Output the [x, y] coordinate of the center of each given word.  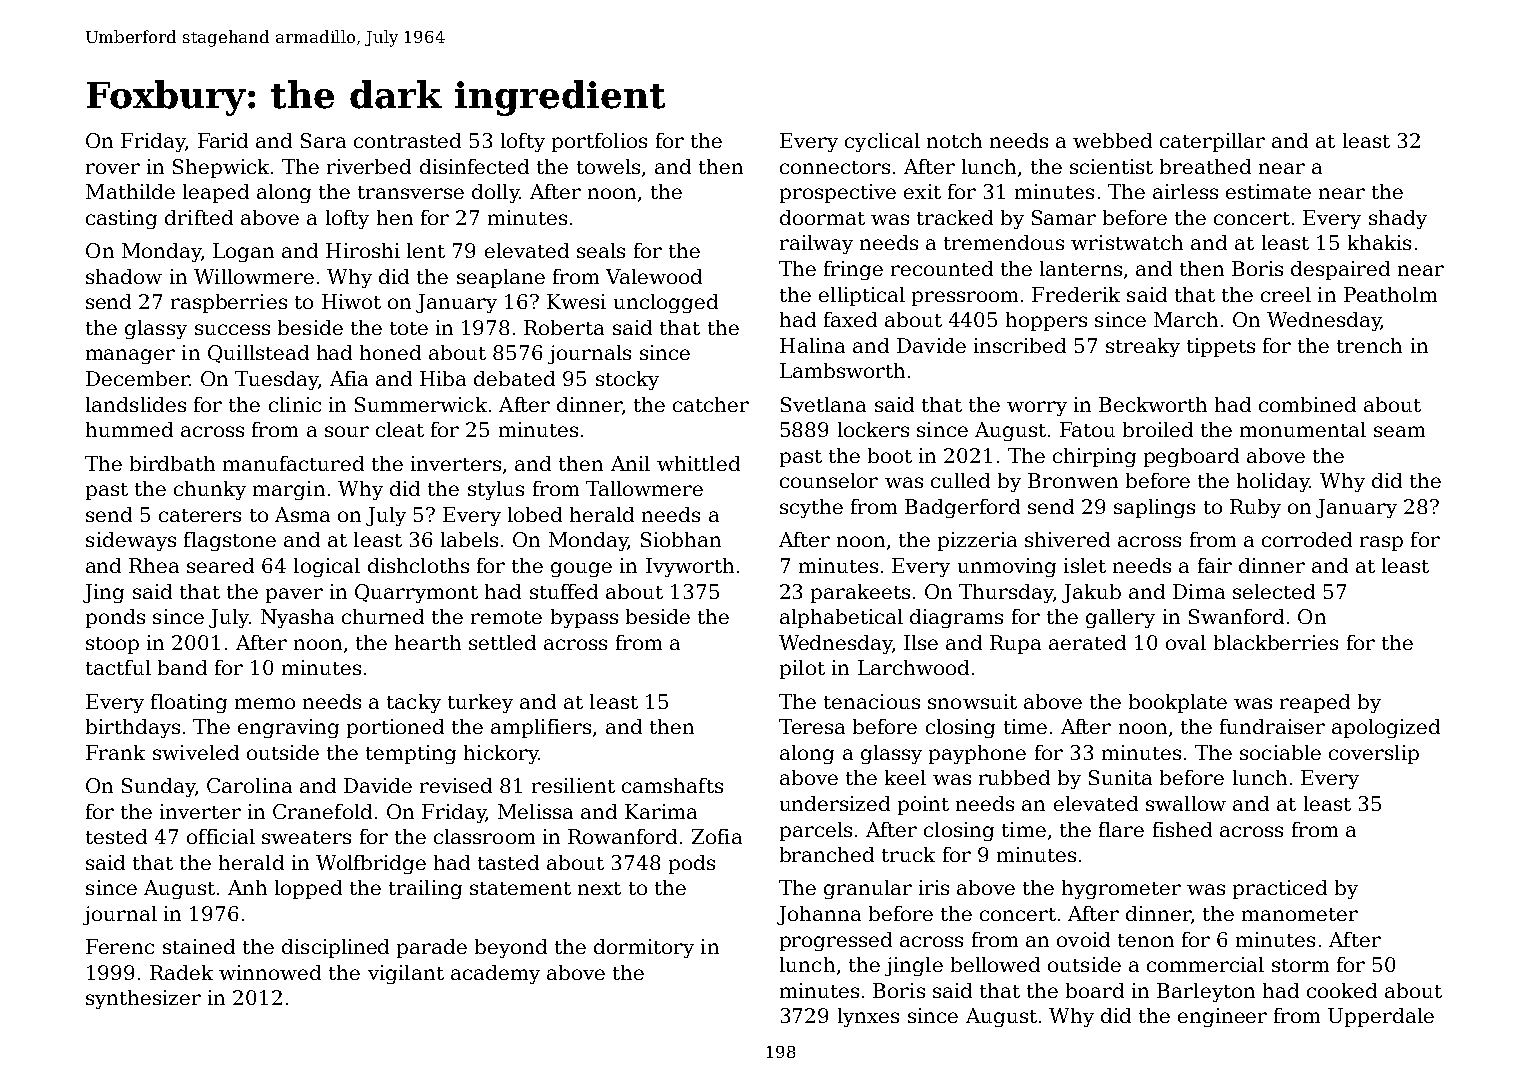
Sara [323, 140]
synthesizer [143, 999]
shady [1398, 219]
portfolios [599, 142]
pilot [802, 669]
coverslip [1374, 754]
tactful [118, 667]
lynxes [868, 1017]
